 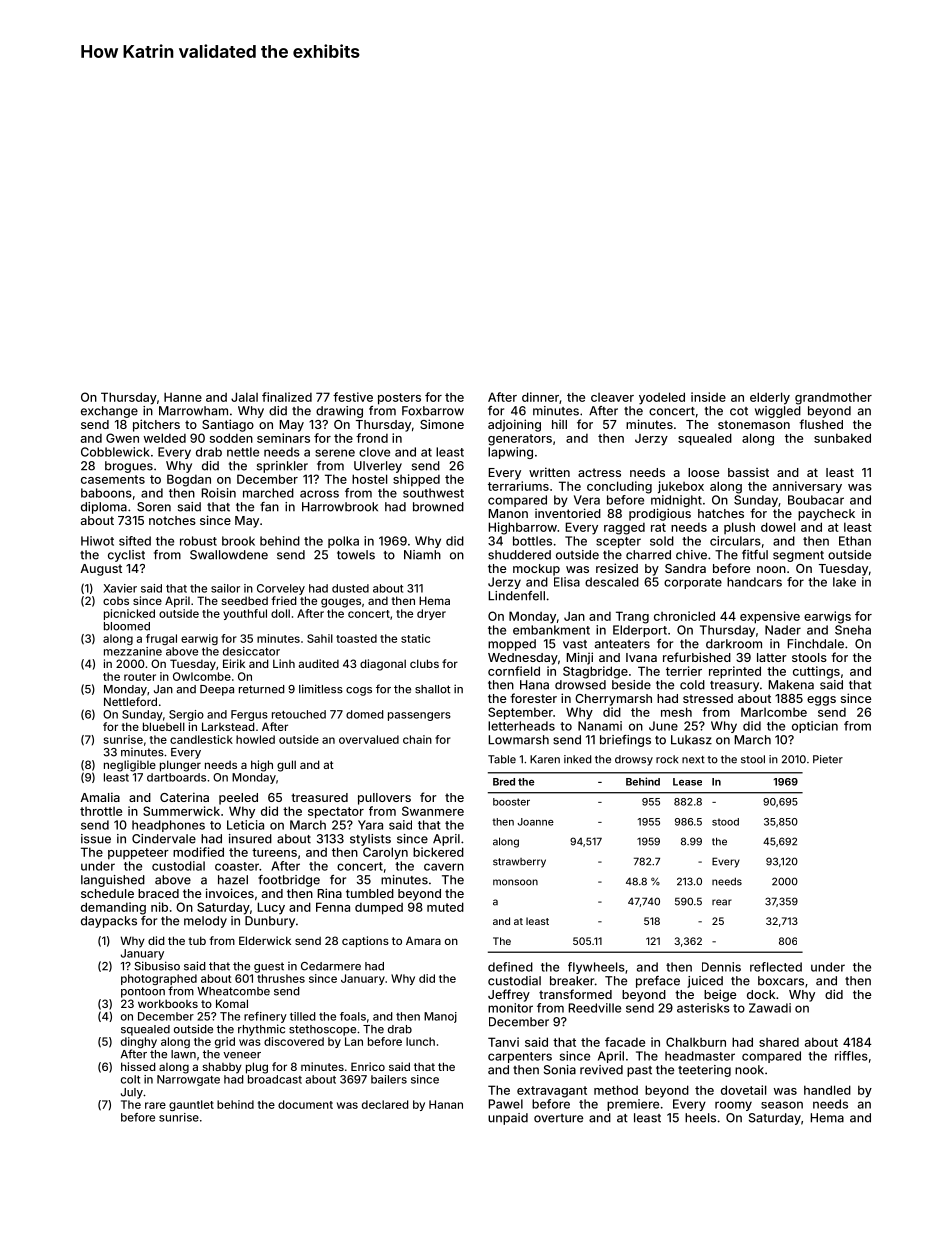 What do you see at coordinates (356, 555) in the screenshot?
I see `towels` at bounding box center [356, 555].
